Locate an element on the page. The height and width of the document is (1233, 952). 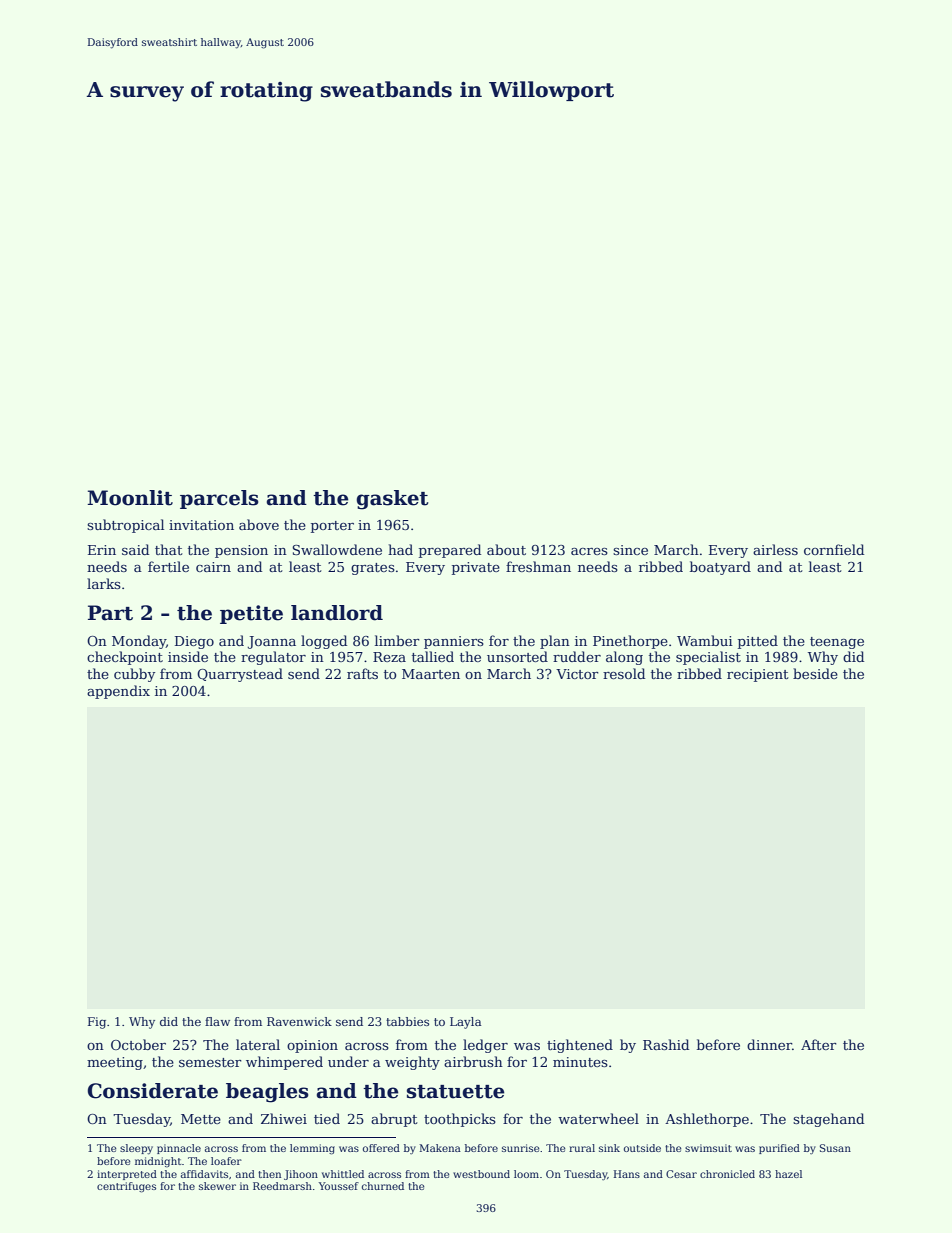
Ravenwick is located at coordinates (299, 1021).
